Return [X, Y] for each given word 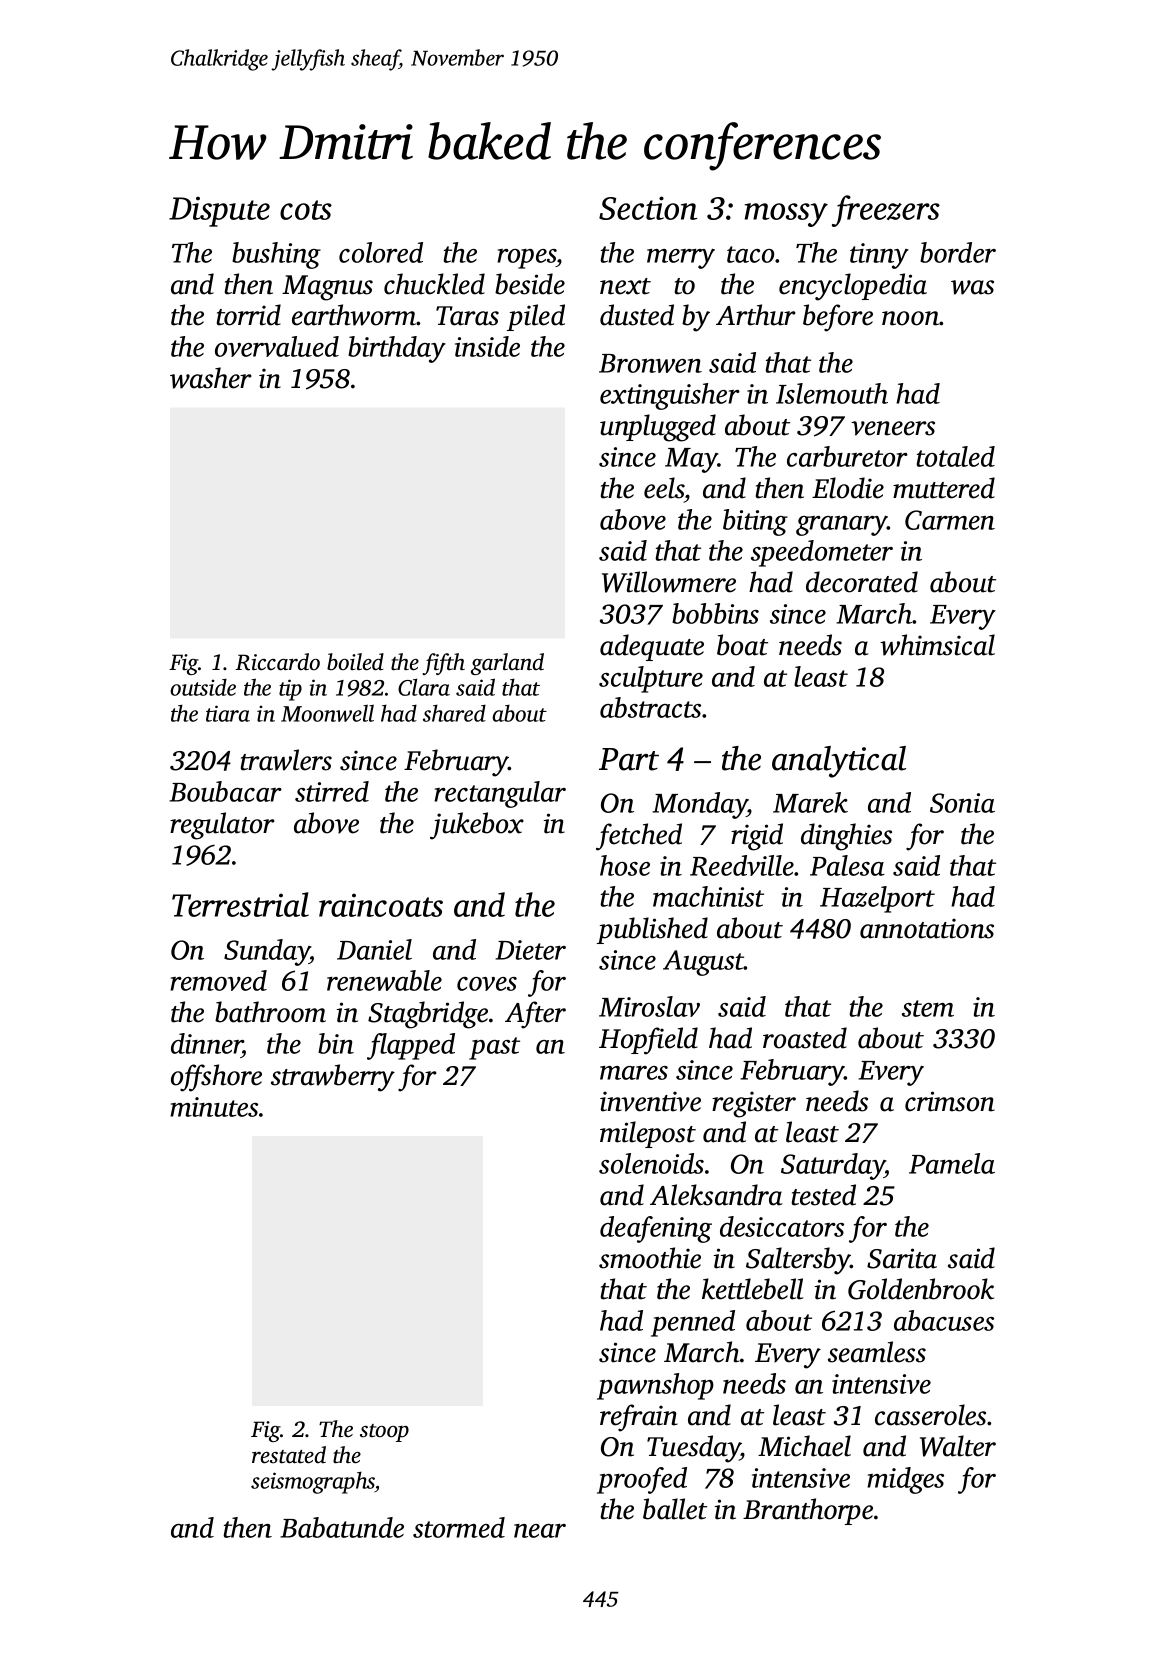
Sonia [962, 803]
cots [306, 210]
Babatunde [342, 1527]
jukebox [477, 826]
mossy [786, 215]
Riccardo [277, 662]
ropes [526, 259]
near [540, 1531]
